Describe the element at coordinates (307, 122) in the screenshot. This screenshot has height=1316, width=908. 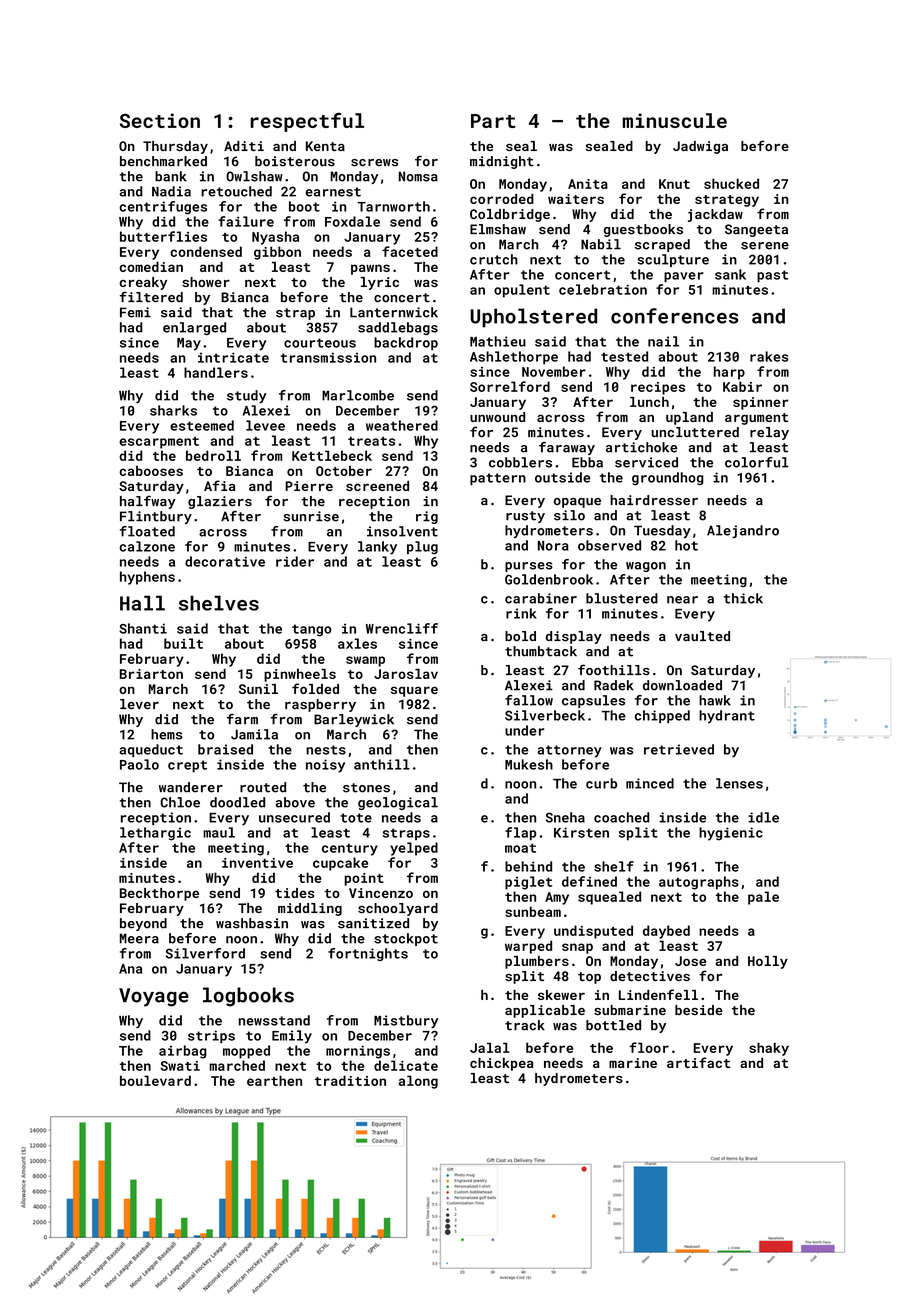
I see `respectful` at that location.
